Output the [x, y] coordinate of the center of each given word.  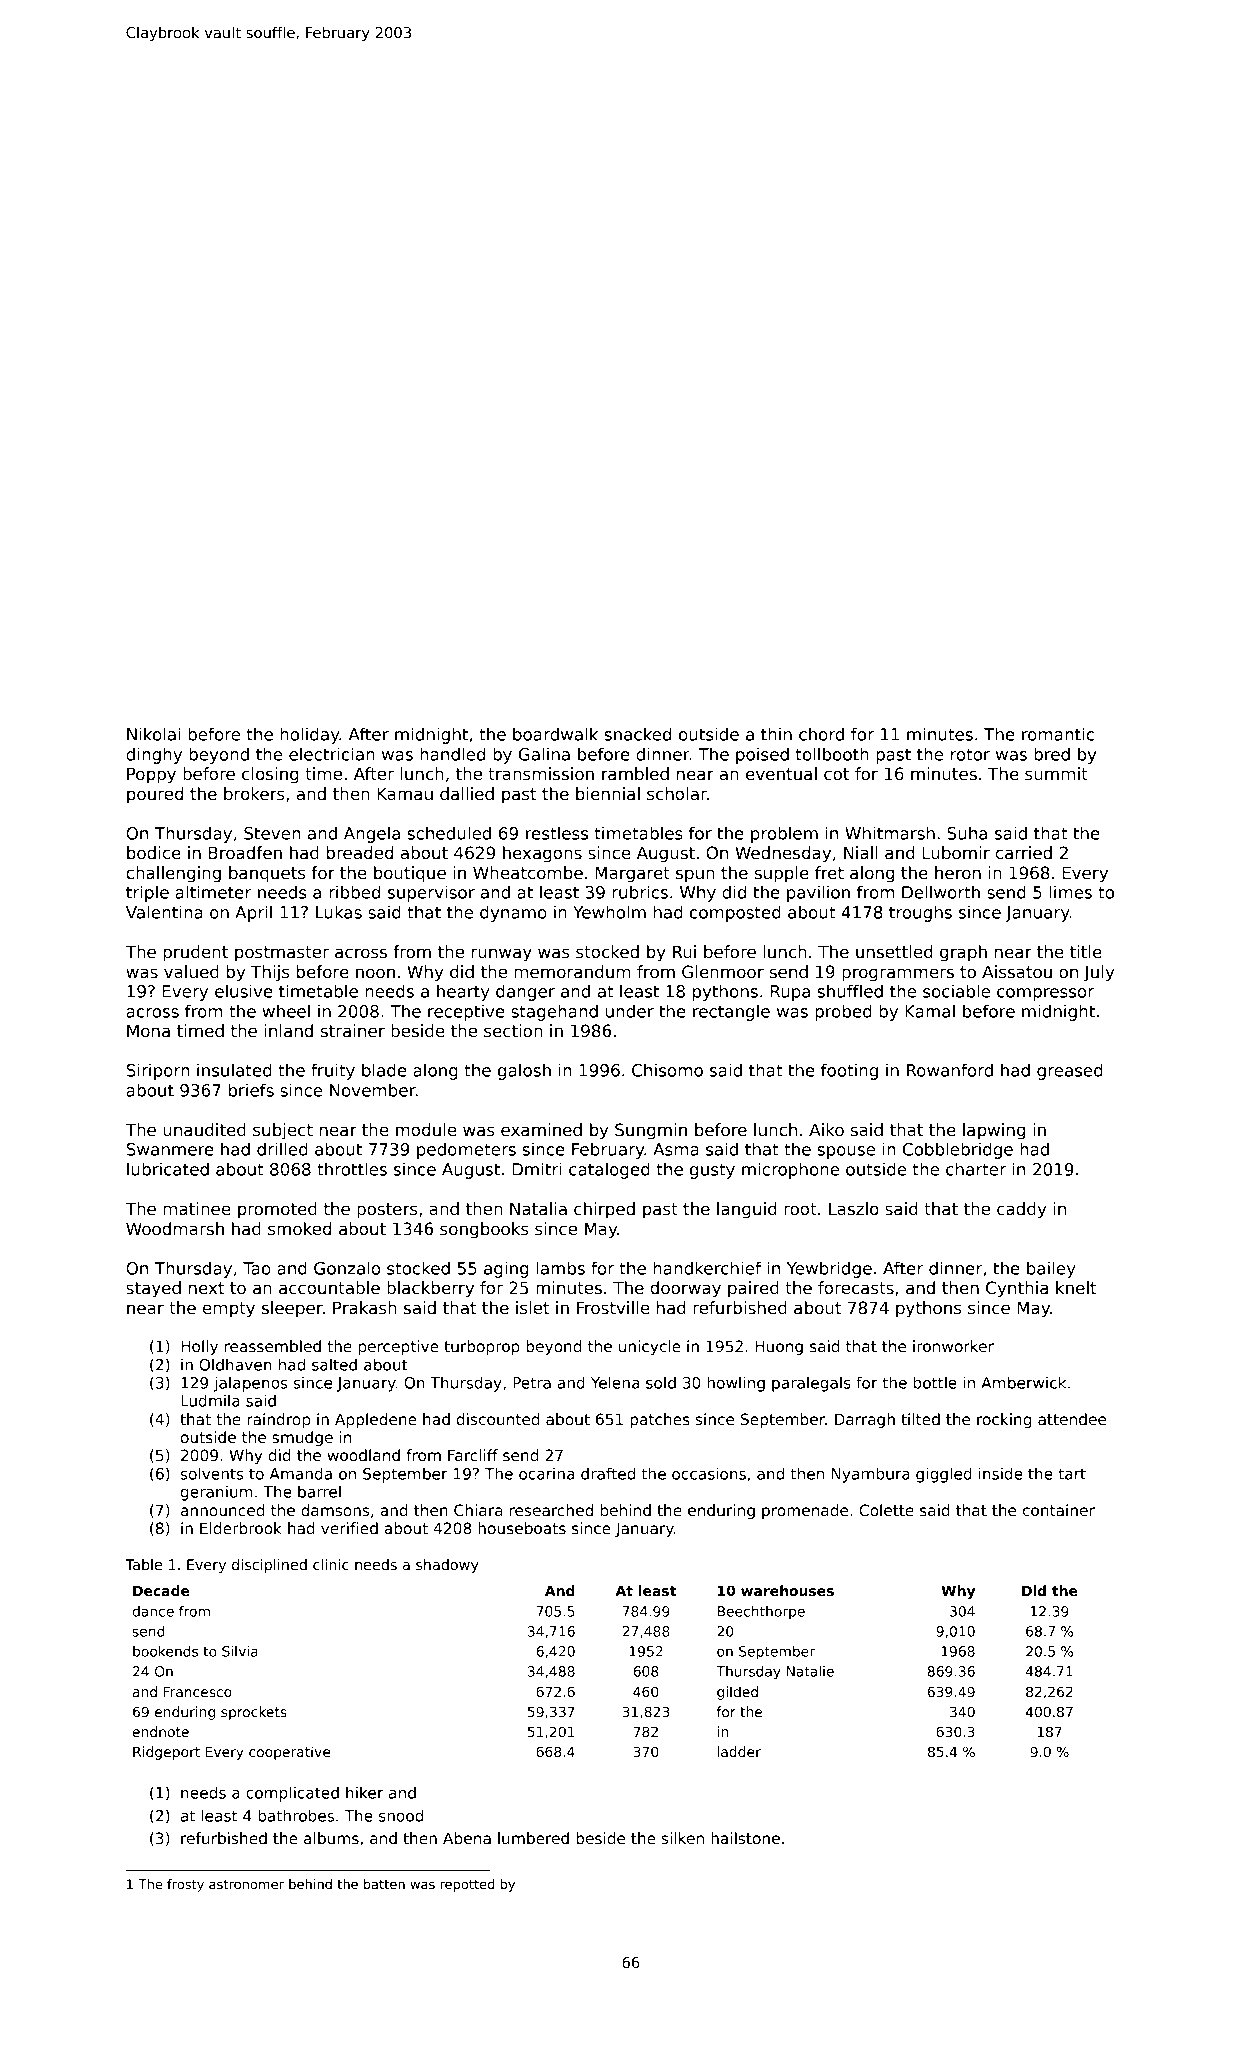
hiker [364, 1792]
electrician [332, 754]
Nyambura [871, 1475]
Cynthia [1017, 1289]
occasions [709, 1473]
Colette [886, 1510]
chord [821, 734]
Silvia [240, 1651]
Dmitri [537, 1169]
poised [762, 755]
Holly [199, 1347]
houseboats [522, 1528]
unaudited [204, 1130]
